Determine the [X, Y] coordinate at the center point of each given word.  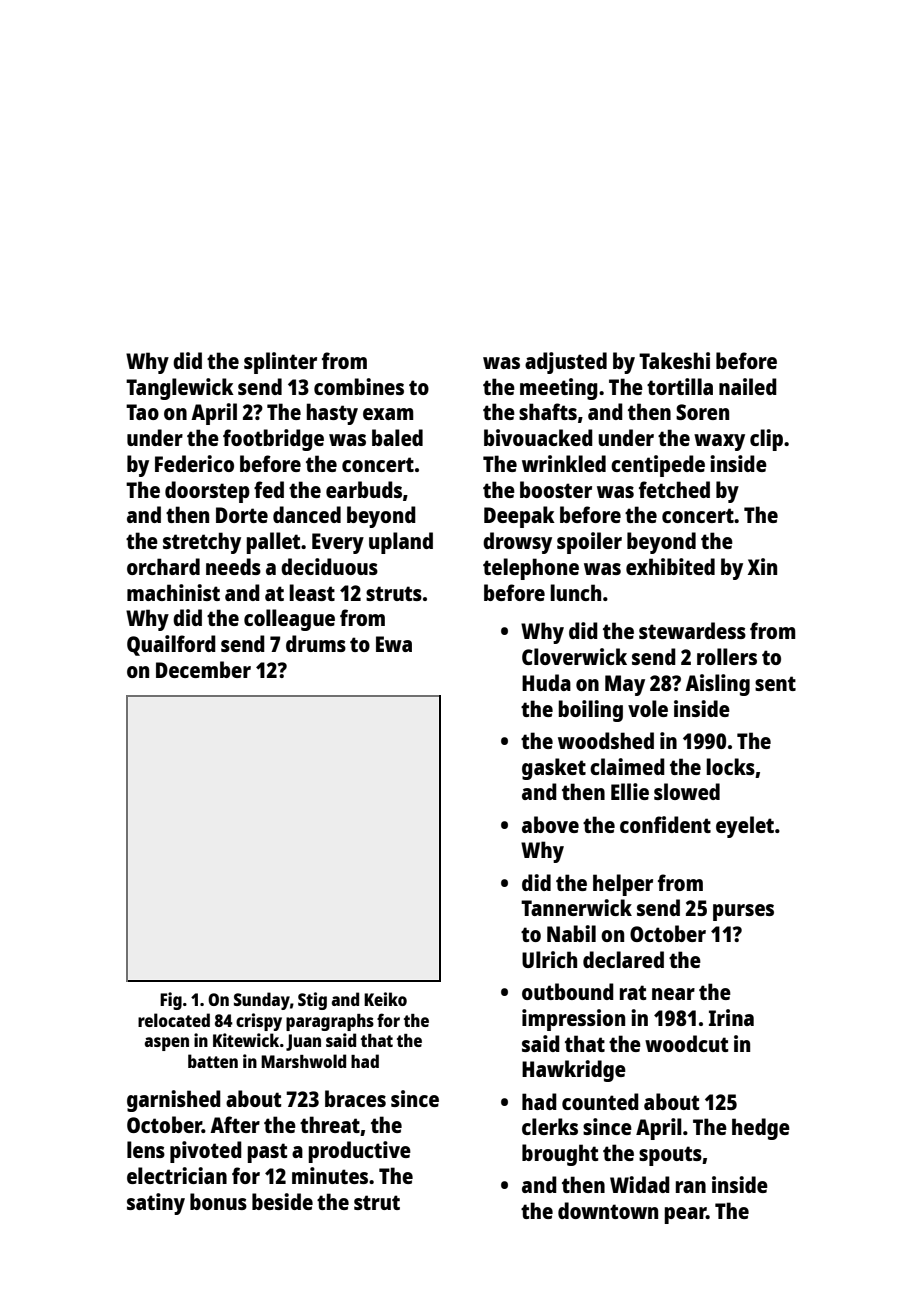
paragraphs [330, 1022]
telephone [531, 569]
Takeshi [674, 360]
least [312, 592]
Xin [762, 566]
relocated [174, 1020]
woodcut [686, 1043]
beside [282, 1201]
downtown [608, 1210]
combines [359, 386]
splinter [280, 363]
